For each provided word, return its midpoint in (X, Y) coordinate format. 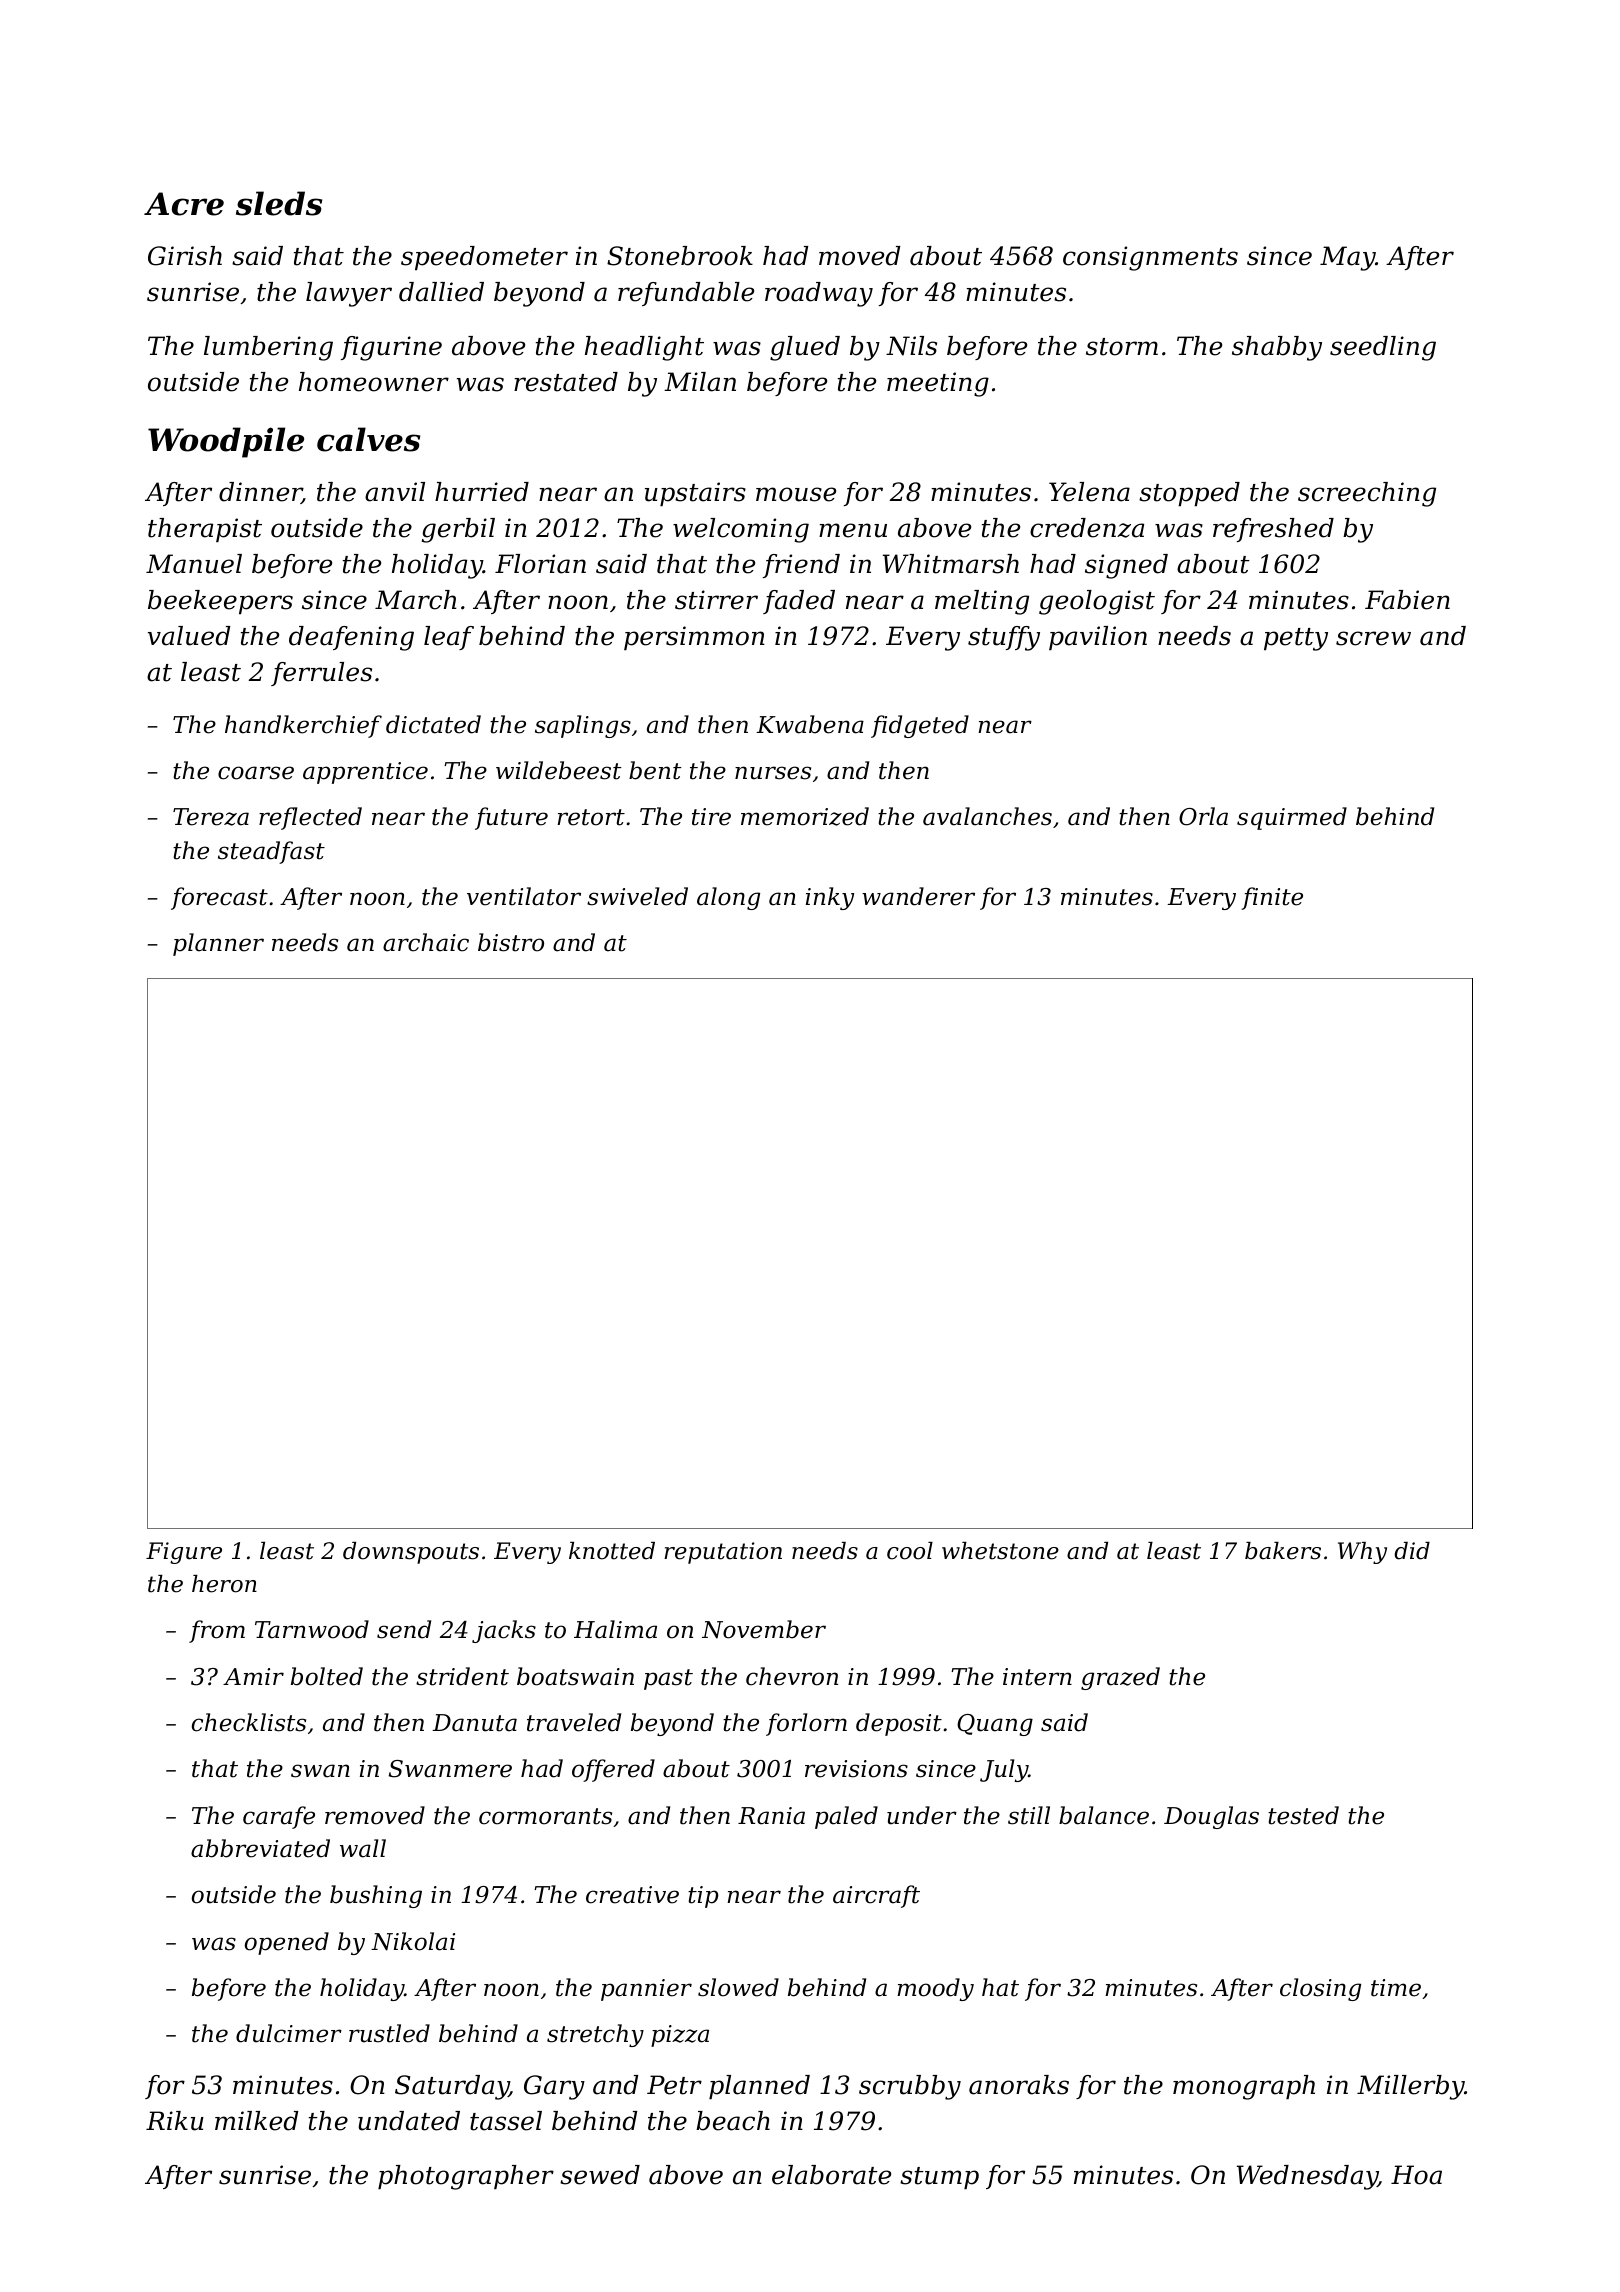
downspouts (411, 1553)
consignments (1150, 258)
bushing (376, 1896)
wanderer (918, 896)
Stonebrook (680, 256)
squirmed (1292, 818)
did (1412, 1551)
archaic (426, 942)
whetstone (1000, 1551)
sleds (279, 203)
